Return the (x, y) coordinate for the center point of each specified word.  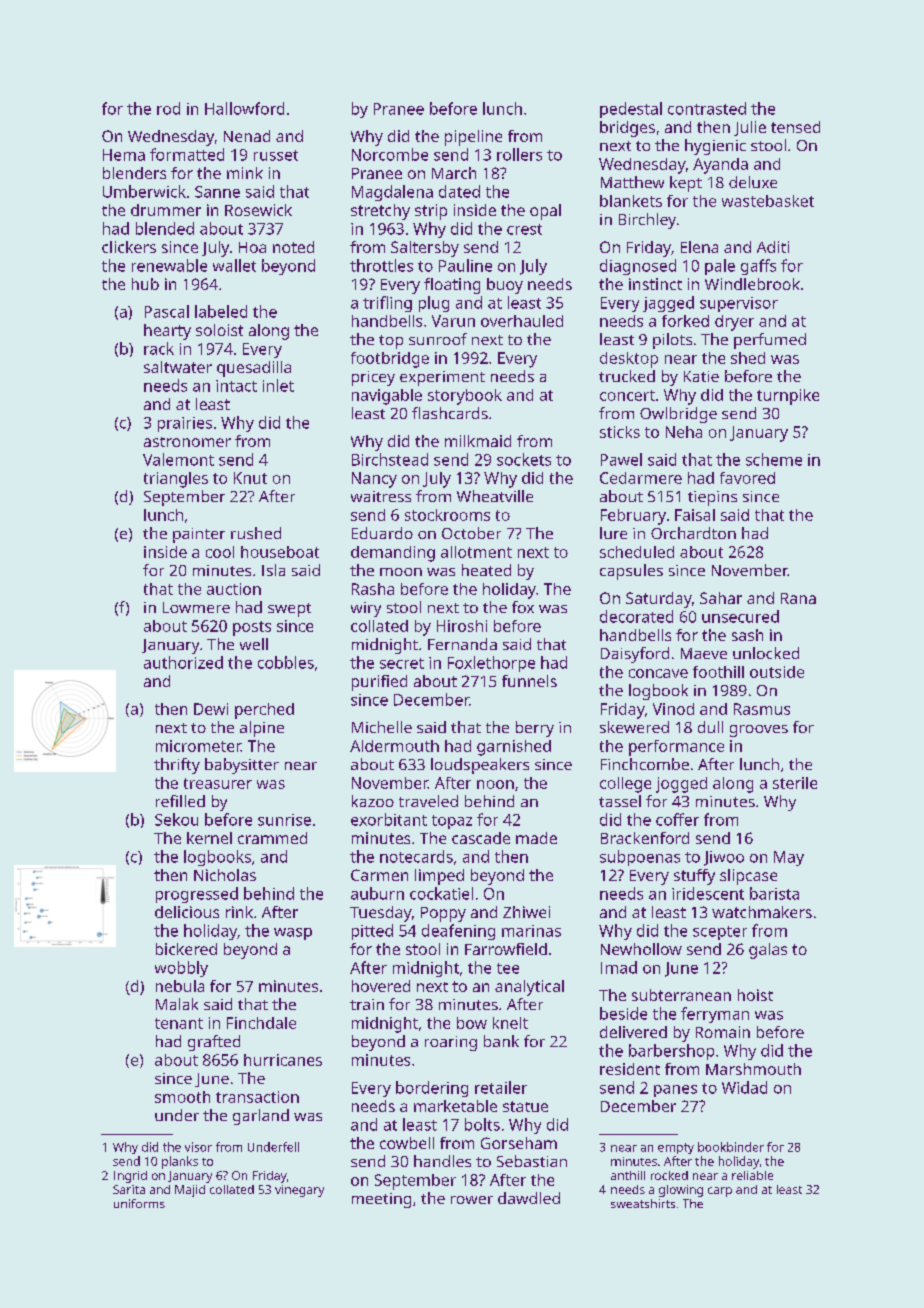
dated (459, 191)
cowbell (407, 1143)
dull (710, 727)
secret (402, 663)
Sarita (129, 1189)
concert (627, 395)
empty (676, 1148)
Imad (619, 967)
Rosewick (258, 210)
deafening (458, 932)
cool (220, 552)
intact (236, 386)
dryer (734, 323)
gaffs (758, 267)
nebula (180, 986)
